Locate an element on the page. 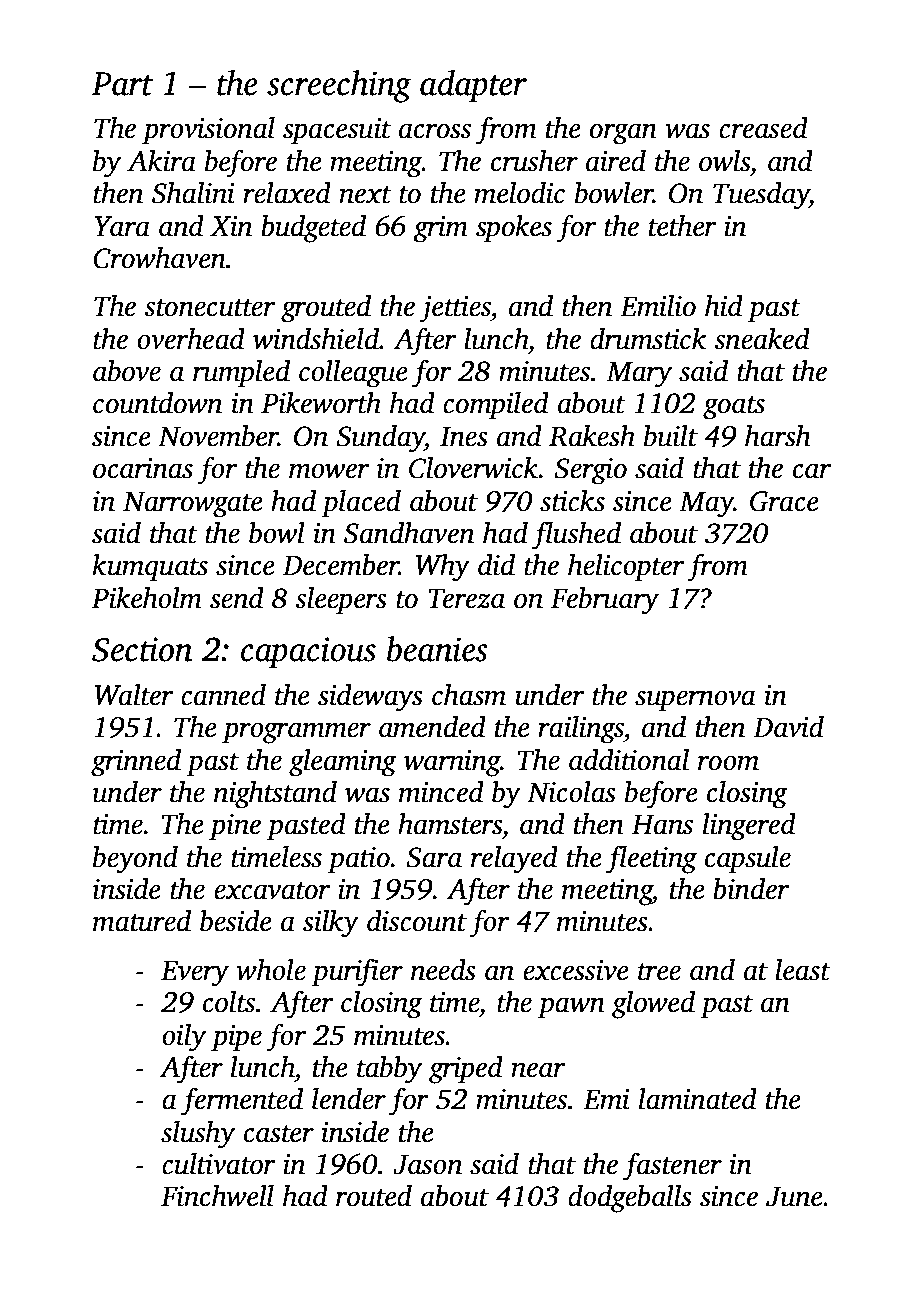 The width and height of the image is (924, 1311). colleague is located at coordinates (353, 373).
